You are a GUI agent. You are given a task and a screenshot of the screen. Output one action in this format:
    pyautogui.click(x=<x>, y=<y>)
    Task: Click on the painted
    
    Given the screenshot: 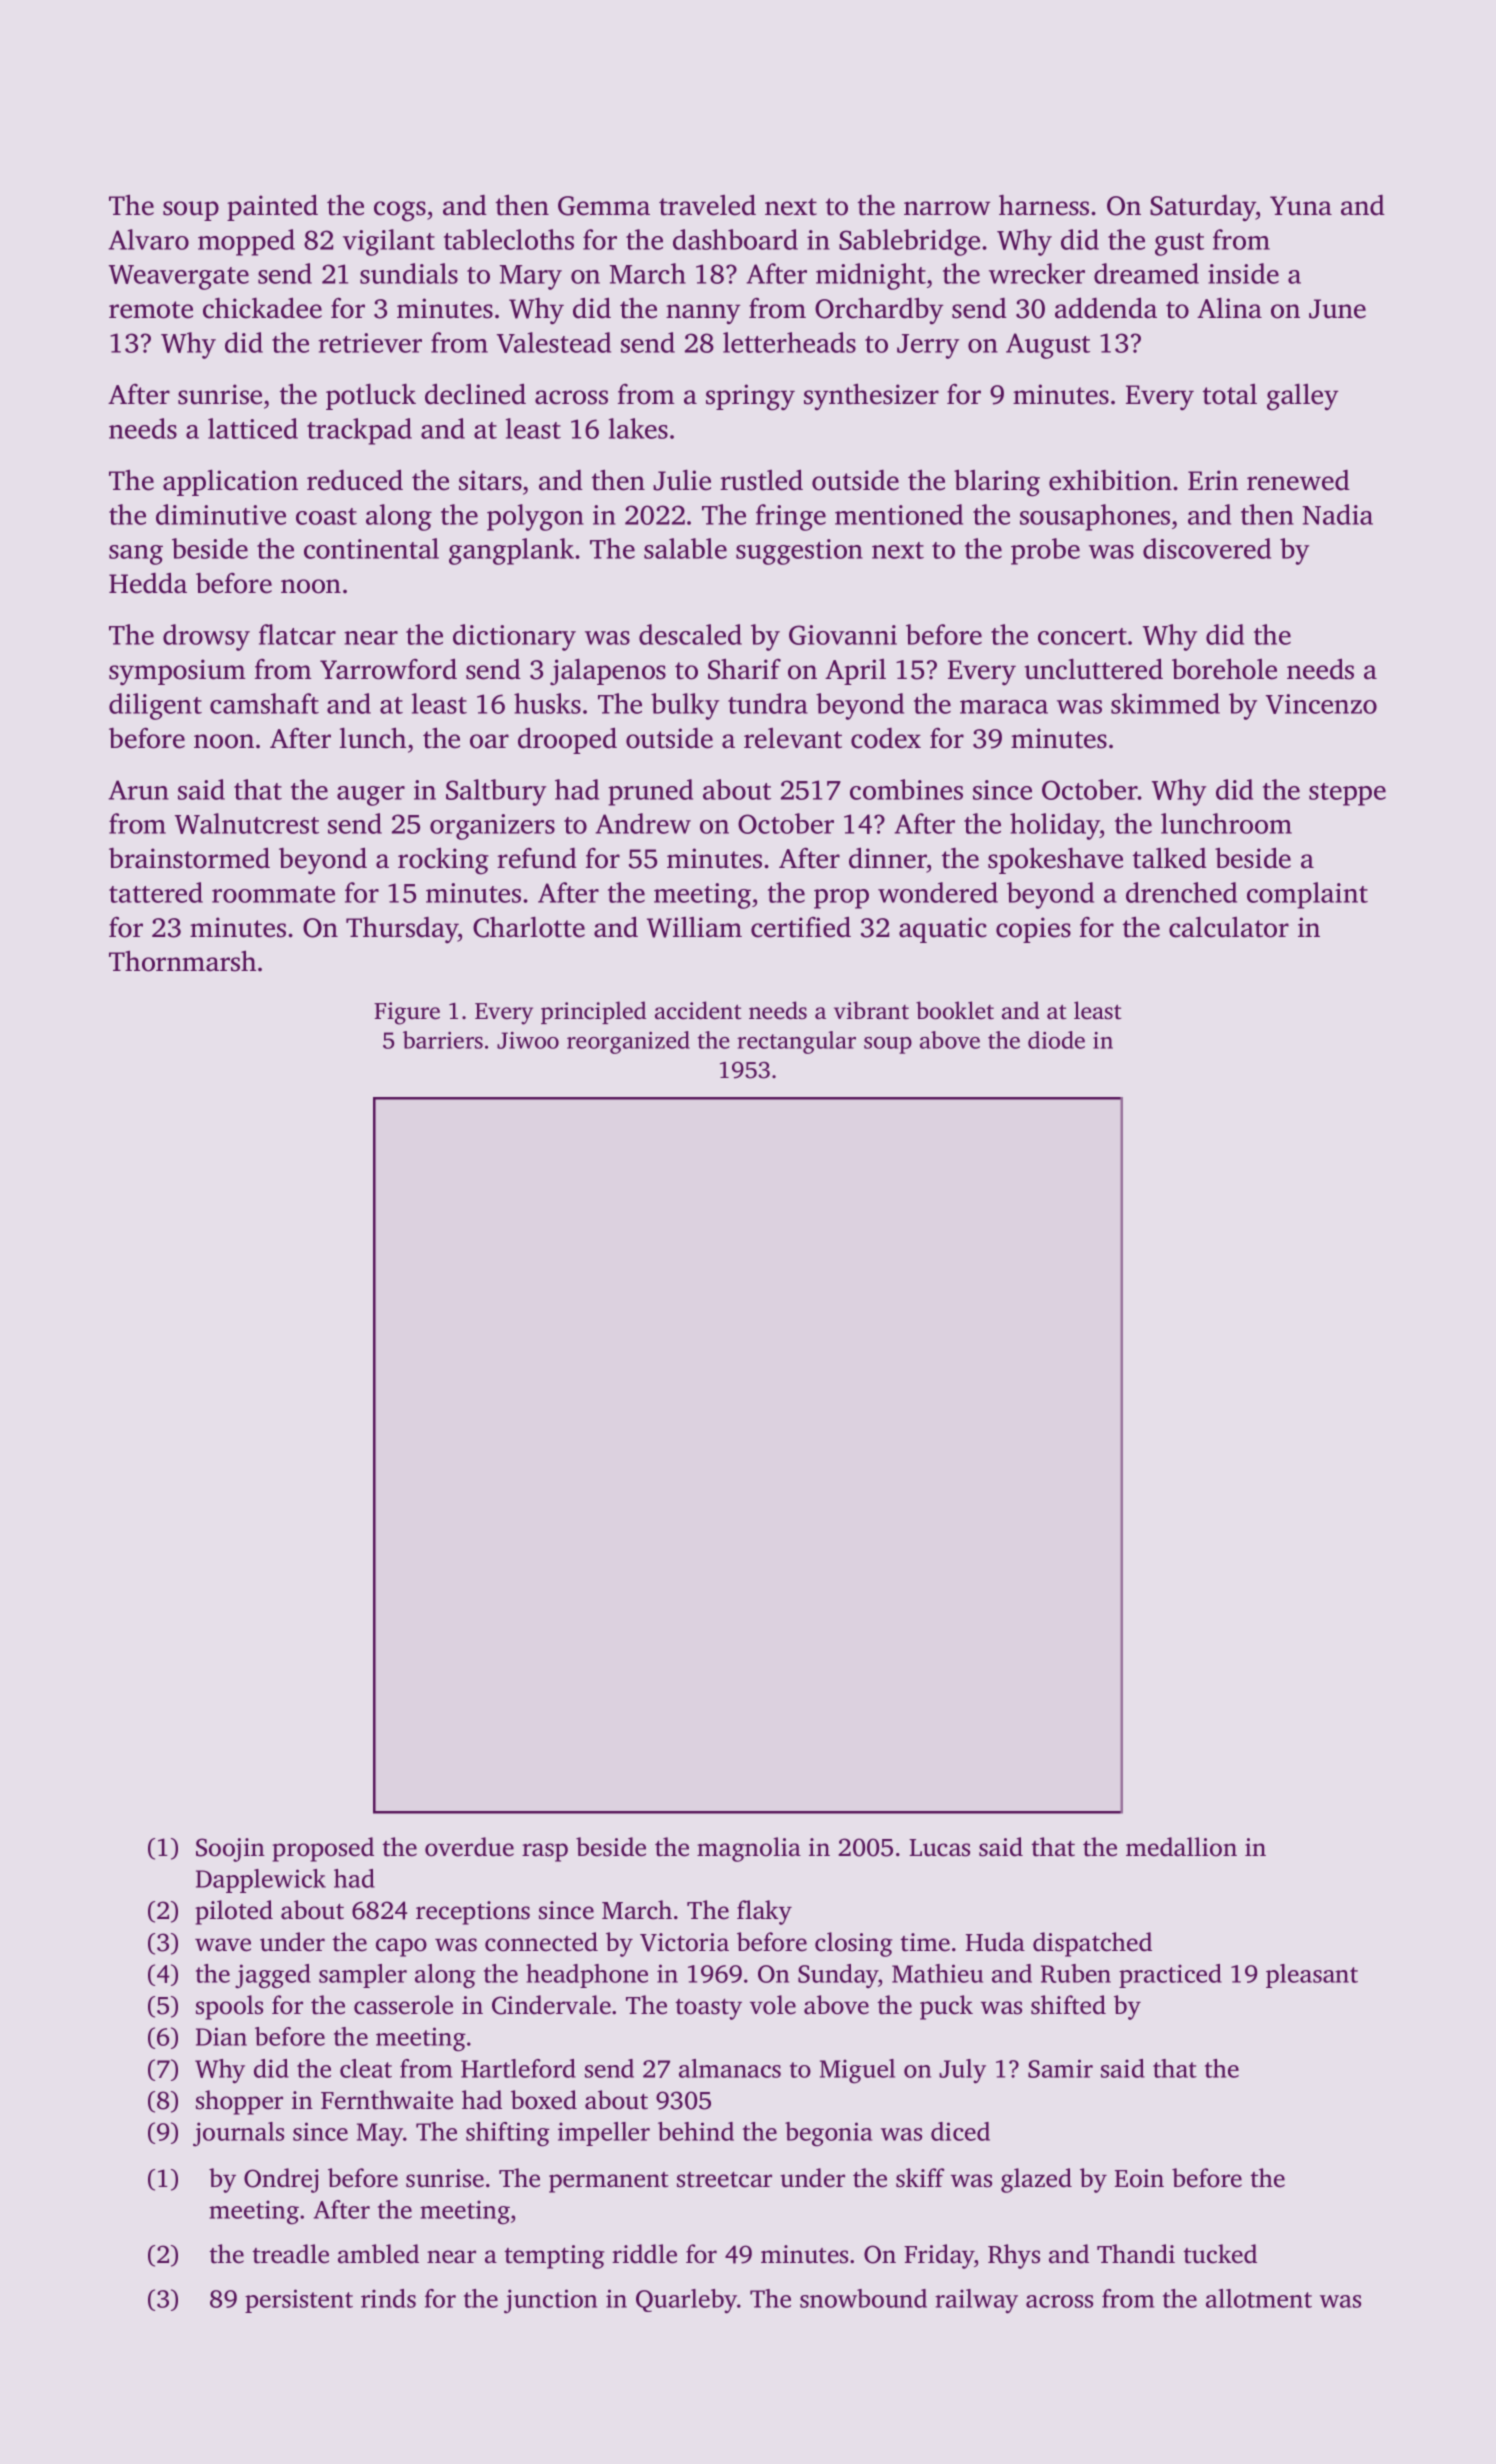 What is the action you would take?
    pyautogui.click(x=272, y=207)
